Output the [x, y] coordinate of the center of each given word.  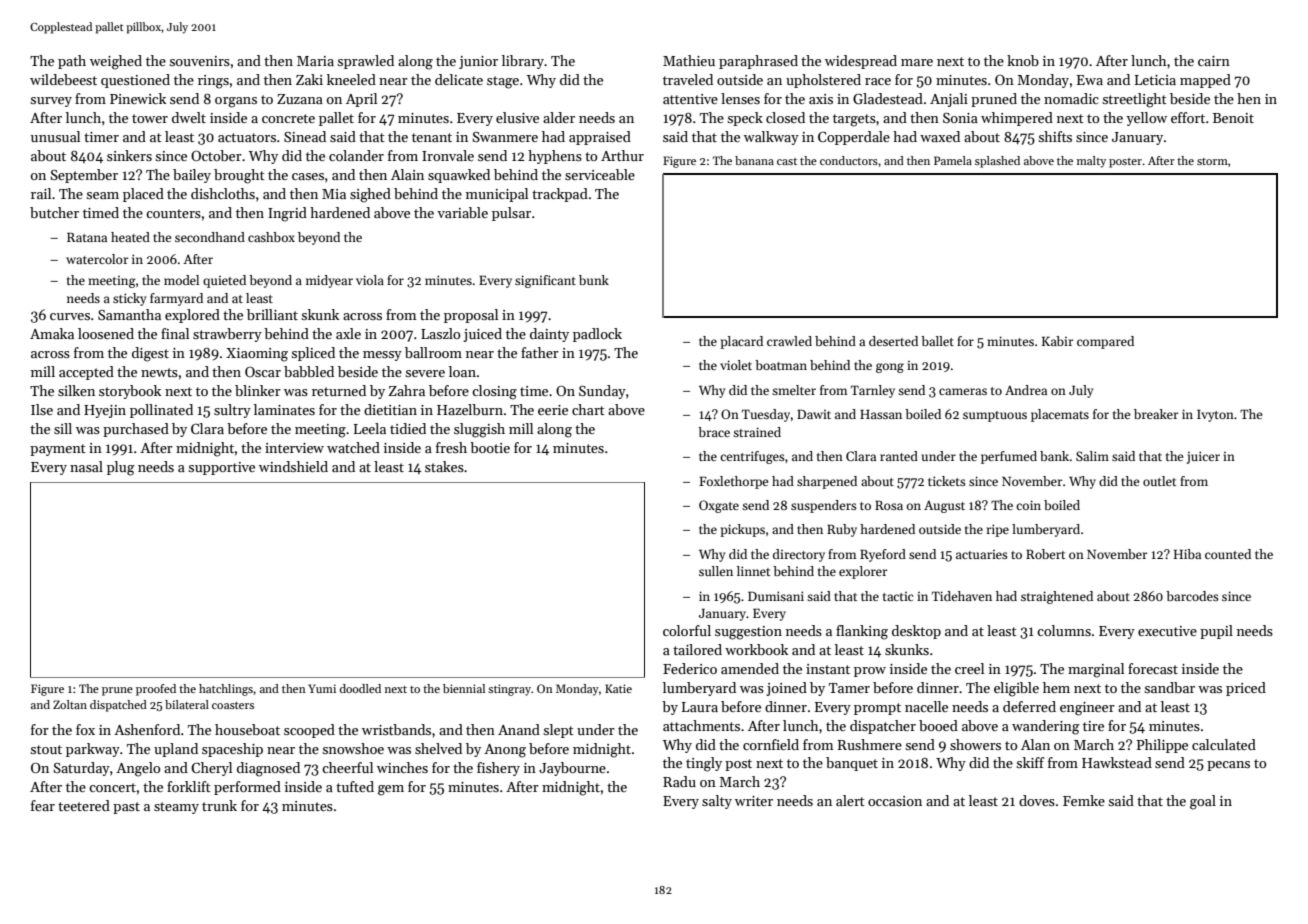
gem [391, 790]
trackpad [560, 195]
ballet [937, 341]
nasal [86, 466]
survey [51, 102]
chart [588, 409]
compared [1105, 342]
